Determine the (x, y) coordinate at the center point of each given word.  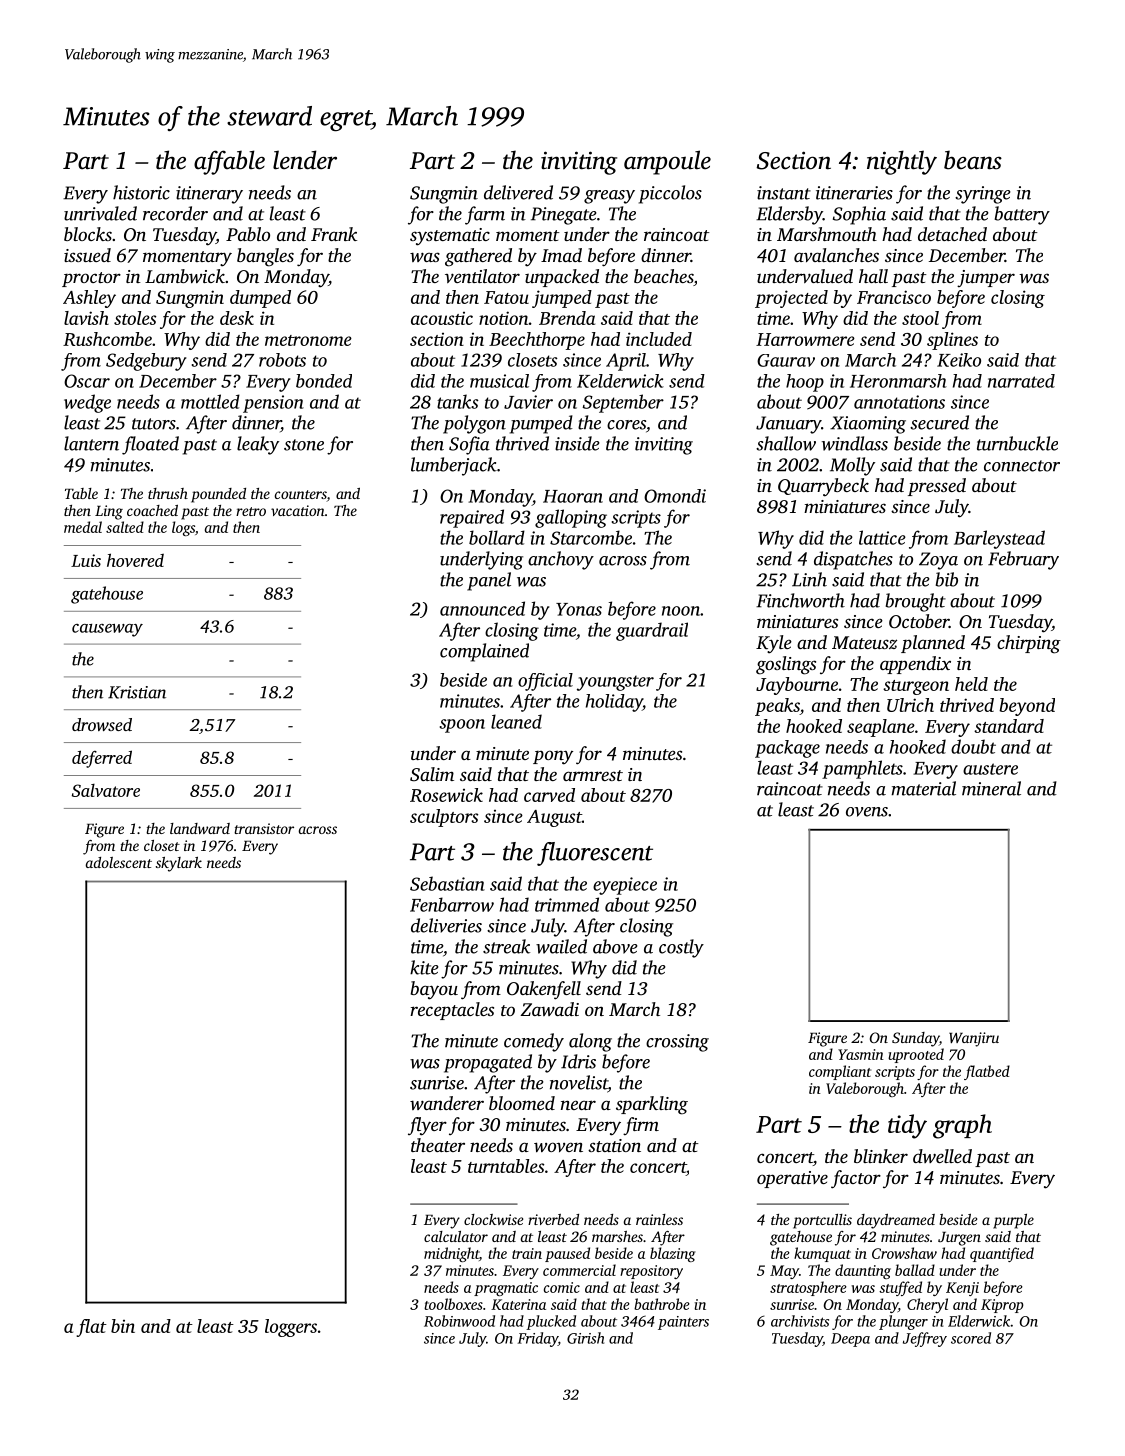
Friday (538, 1339)
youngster (615, 683)
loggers (291, 1328)
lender (305, 160)
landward (200, 828)
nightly (902, 162)
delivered (518, 192)
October (919, 621)
